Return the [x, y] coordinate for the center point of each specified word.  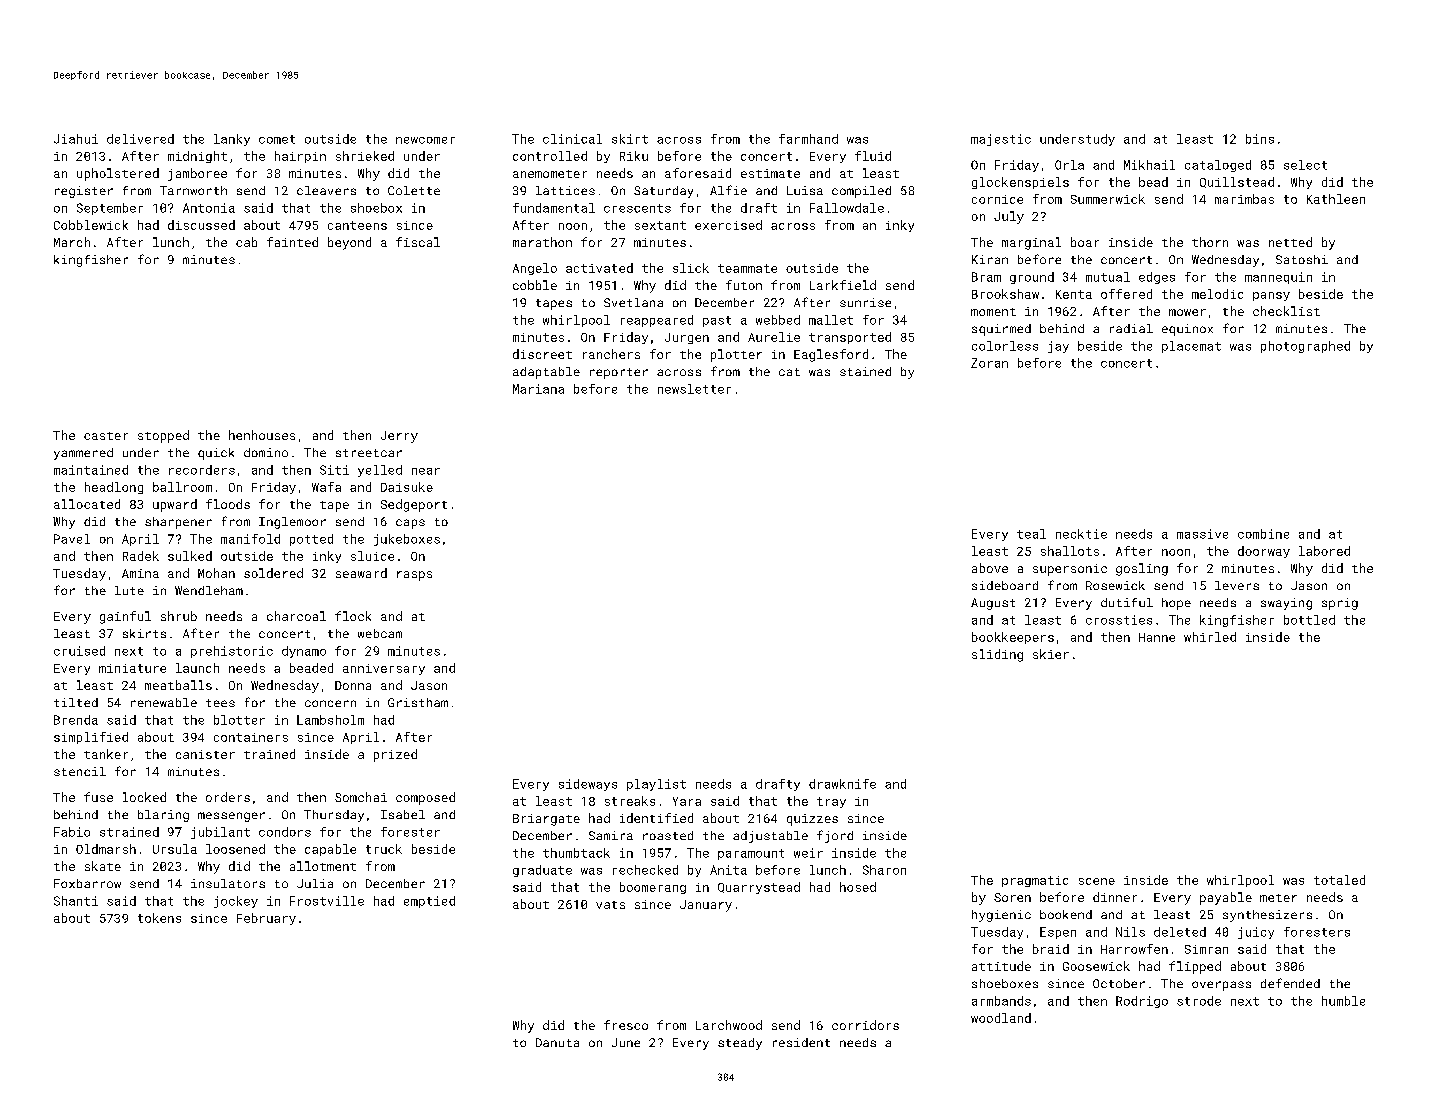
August [993, 604]
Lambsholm [330, 720]
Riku [634, 156]
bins [1260, 139]
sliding [997, 655]
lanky [232, 140]
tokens [159, 918]
